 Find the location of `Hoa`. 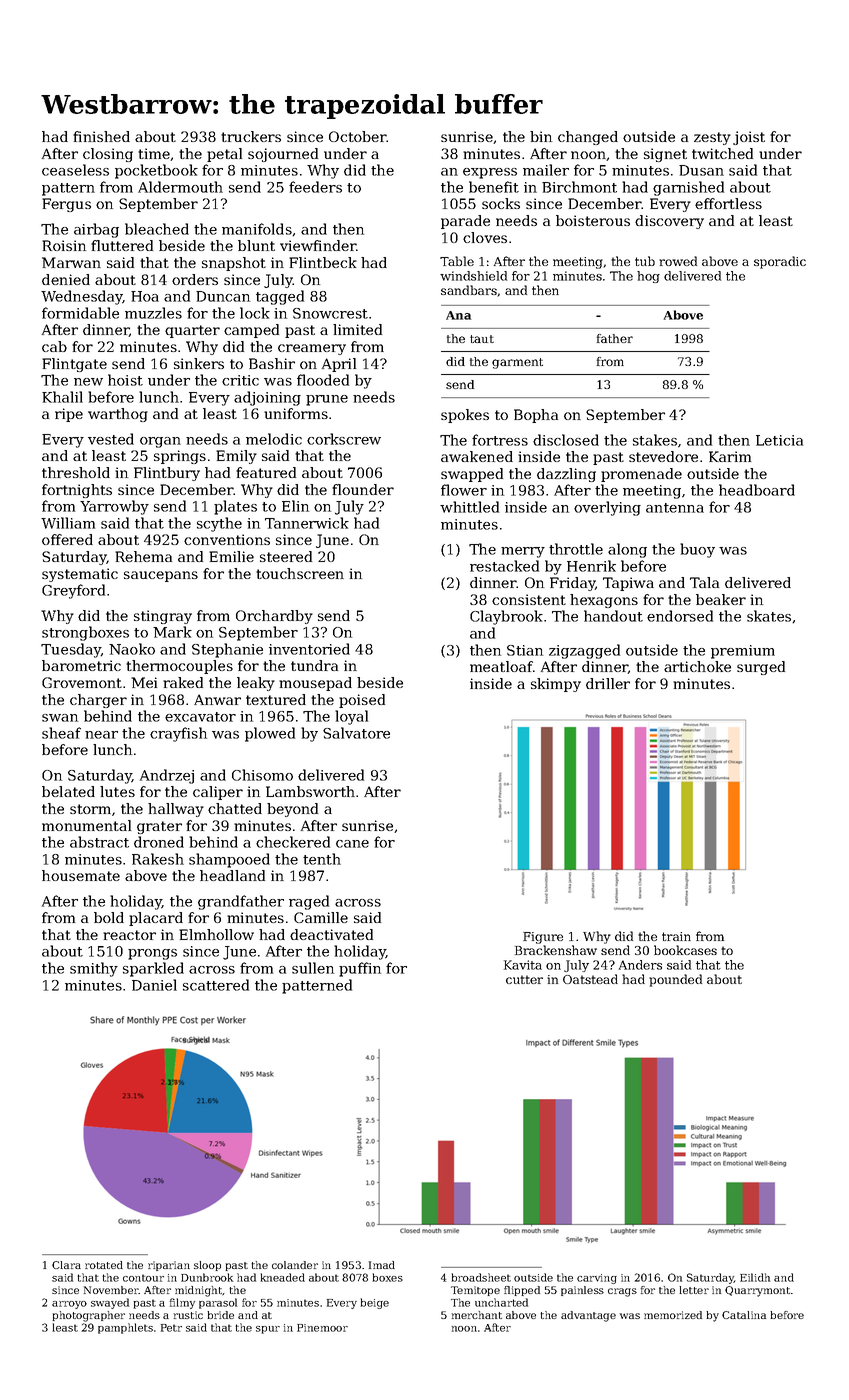

Hoa is located at coordinates (145, 296).
